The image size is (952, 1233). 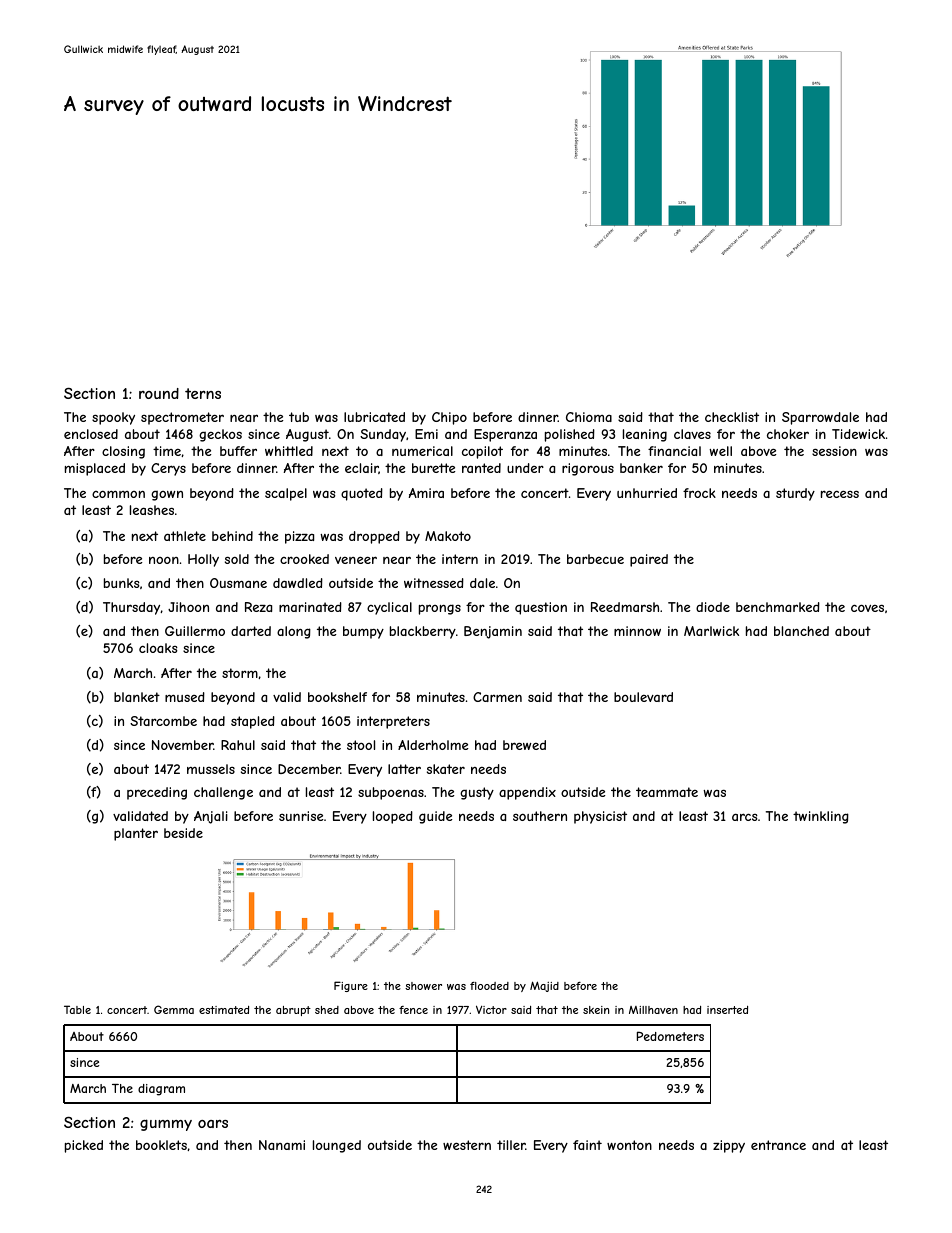 What do you see at coordinates (174, 1009) in the document?
I see `Gemma` at bounding box center [174, 1009].
